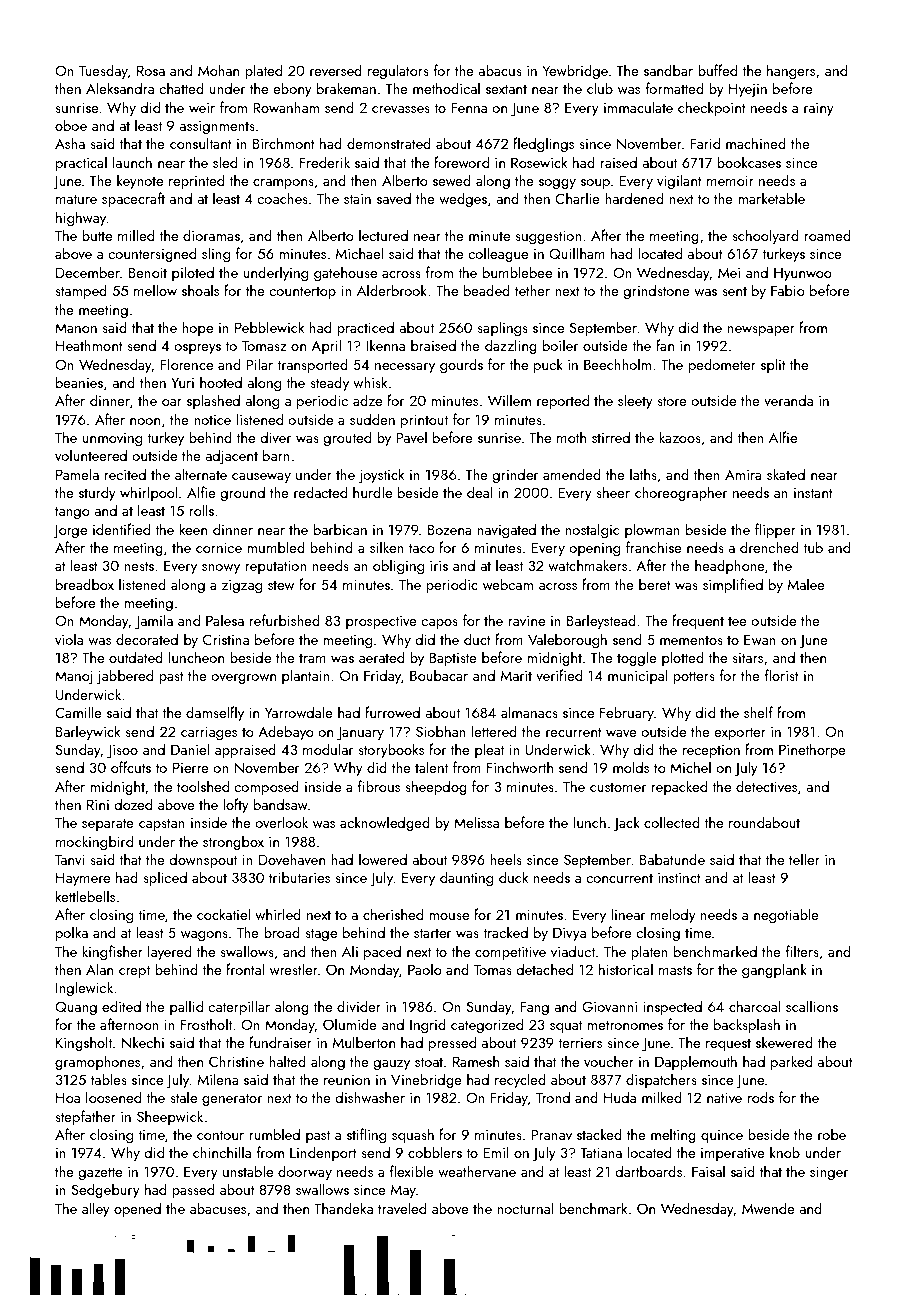  What do you see at coordinates (120, 88) in the image?
I see `Aleksandra` at bounding box center [120, 88].
